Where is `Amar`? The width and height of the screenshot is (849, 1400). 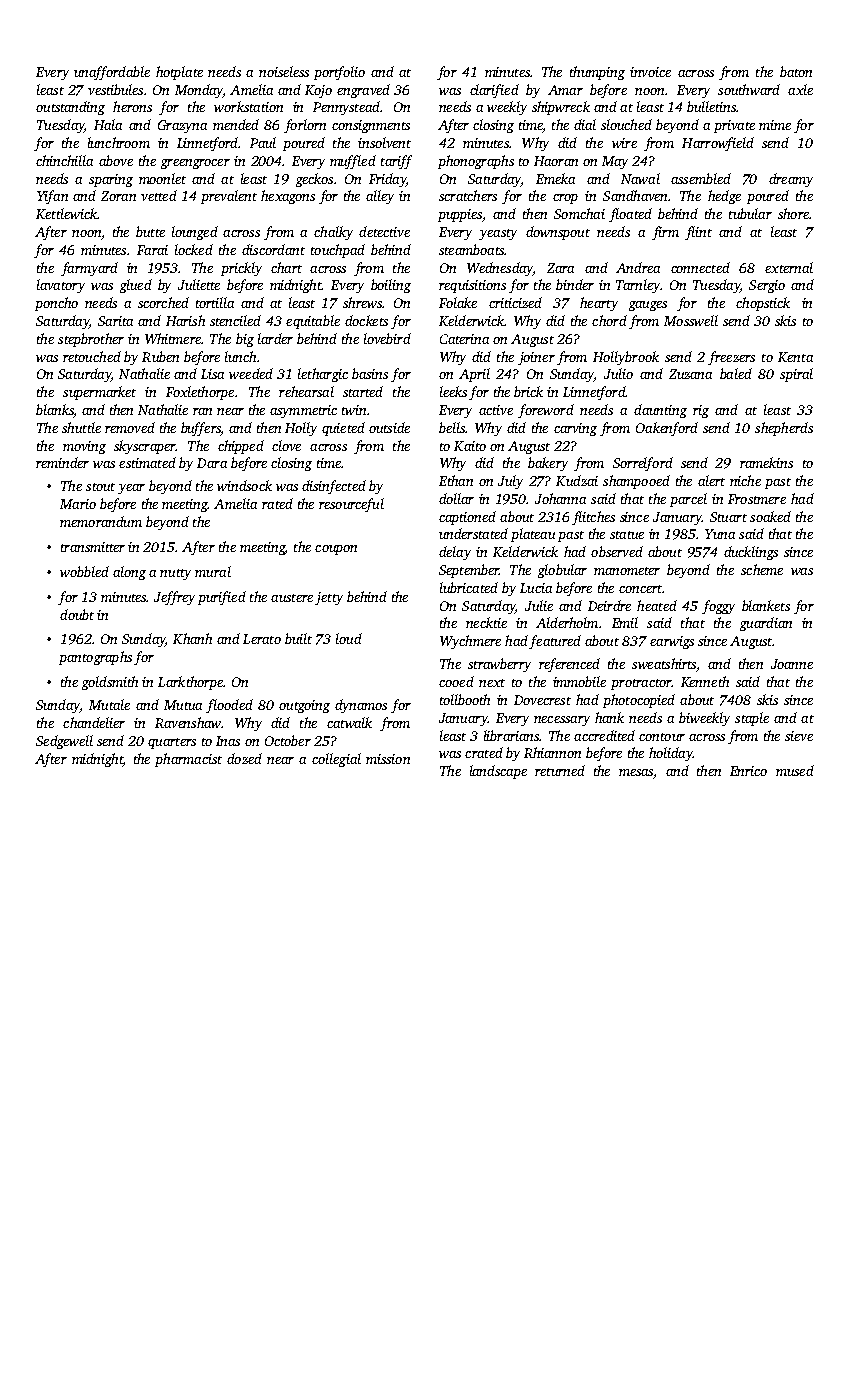
Amar is located at coordinates (565, 90).
